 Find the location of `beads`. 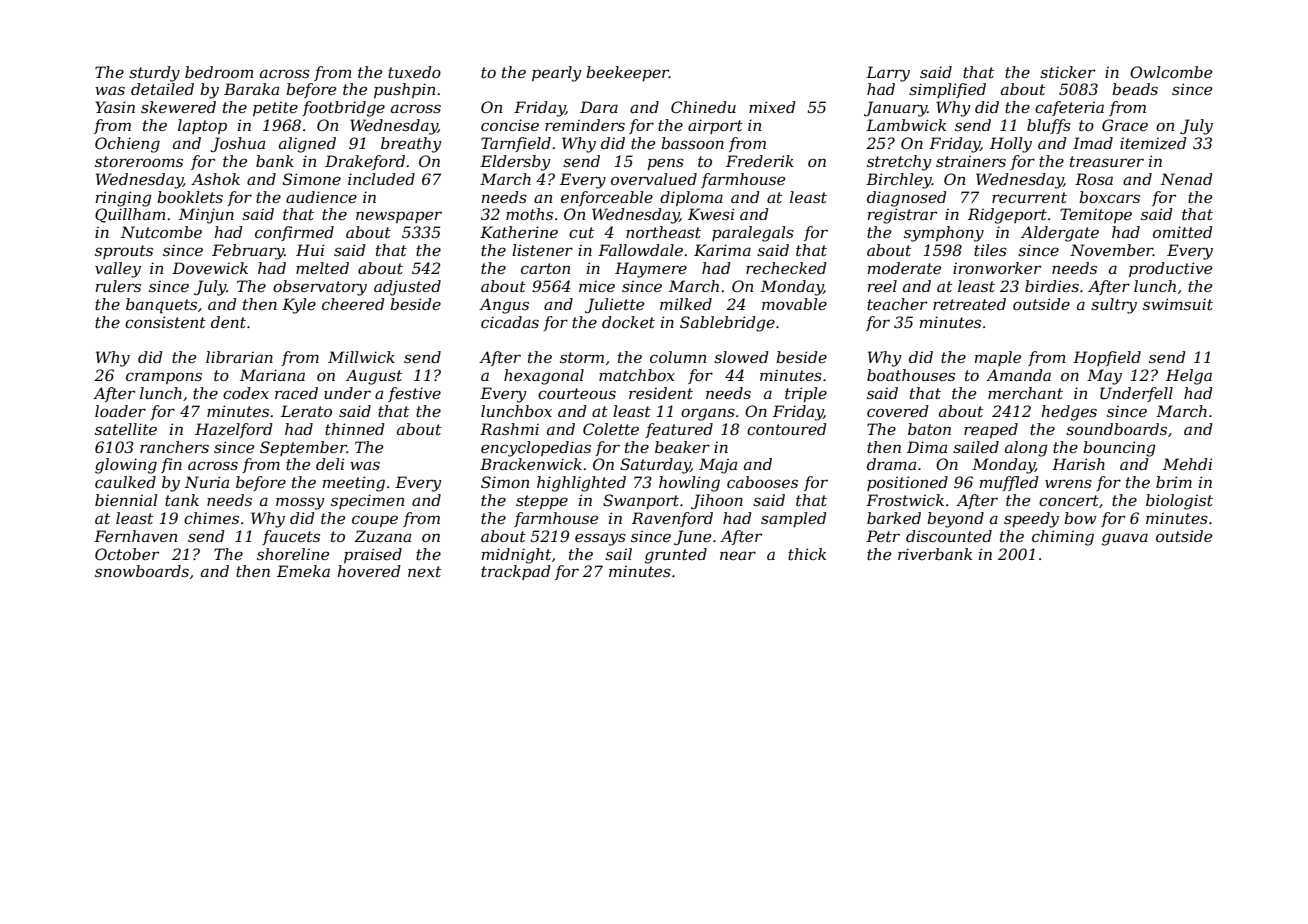

beads is located at coordinates (1135, 89).
